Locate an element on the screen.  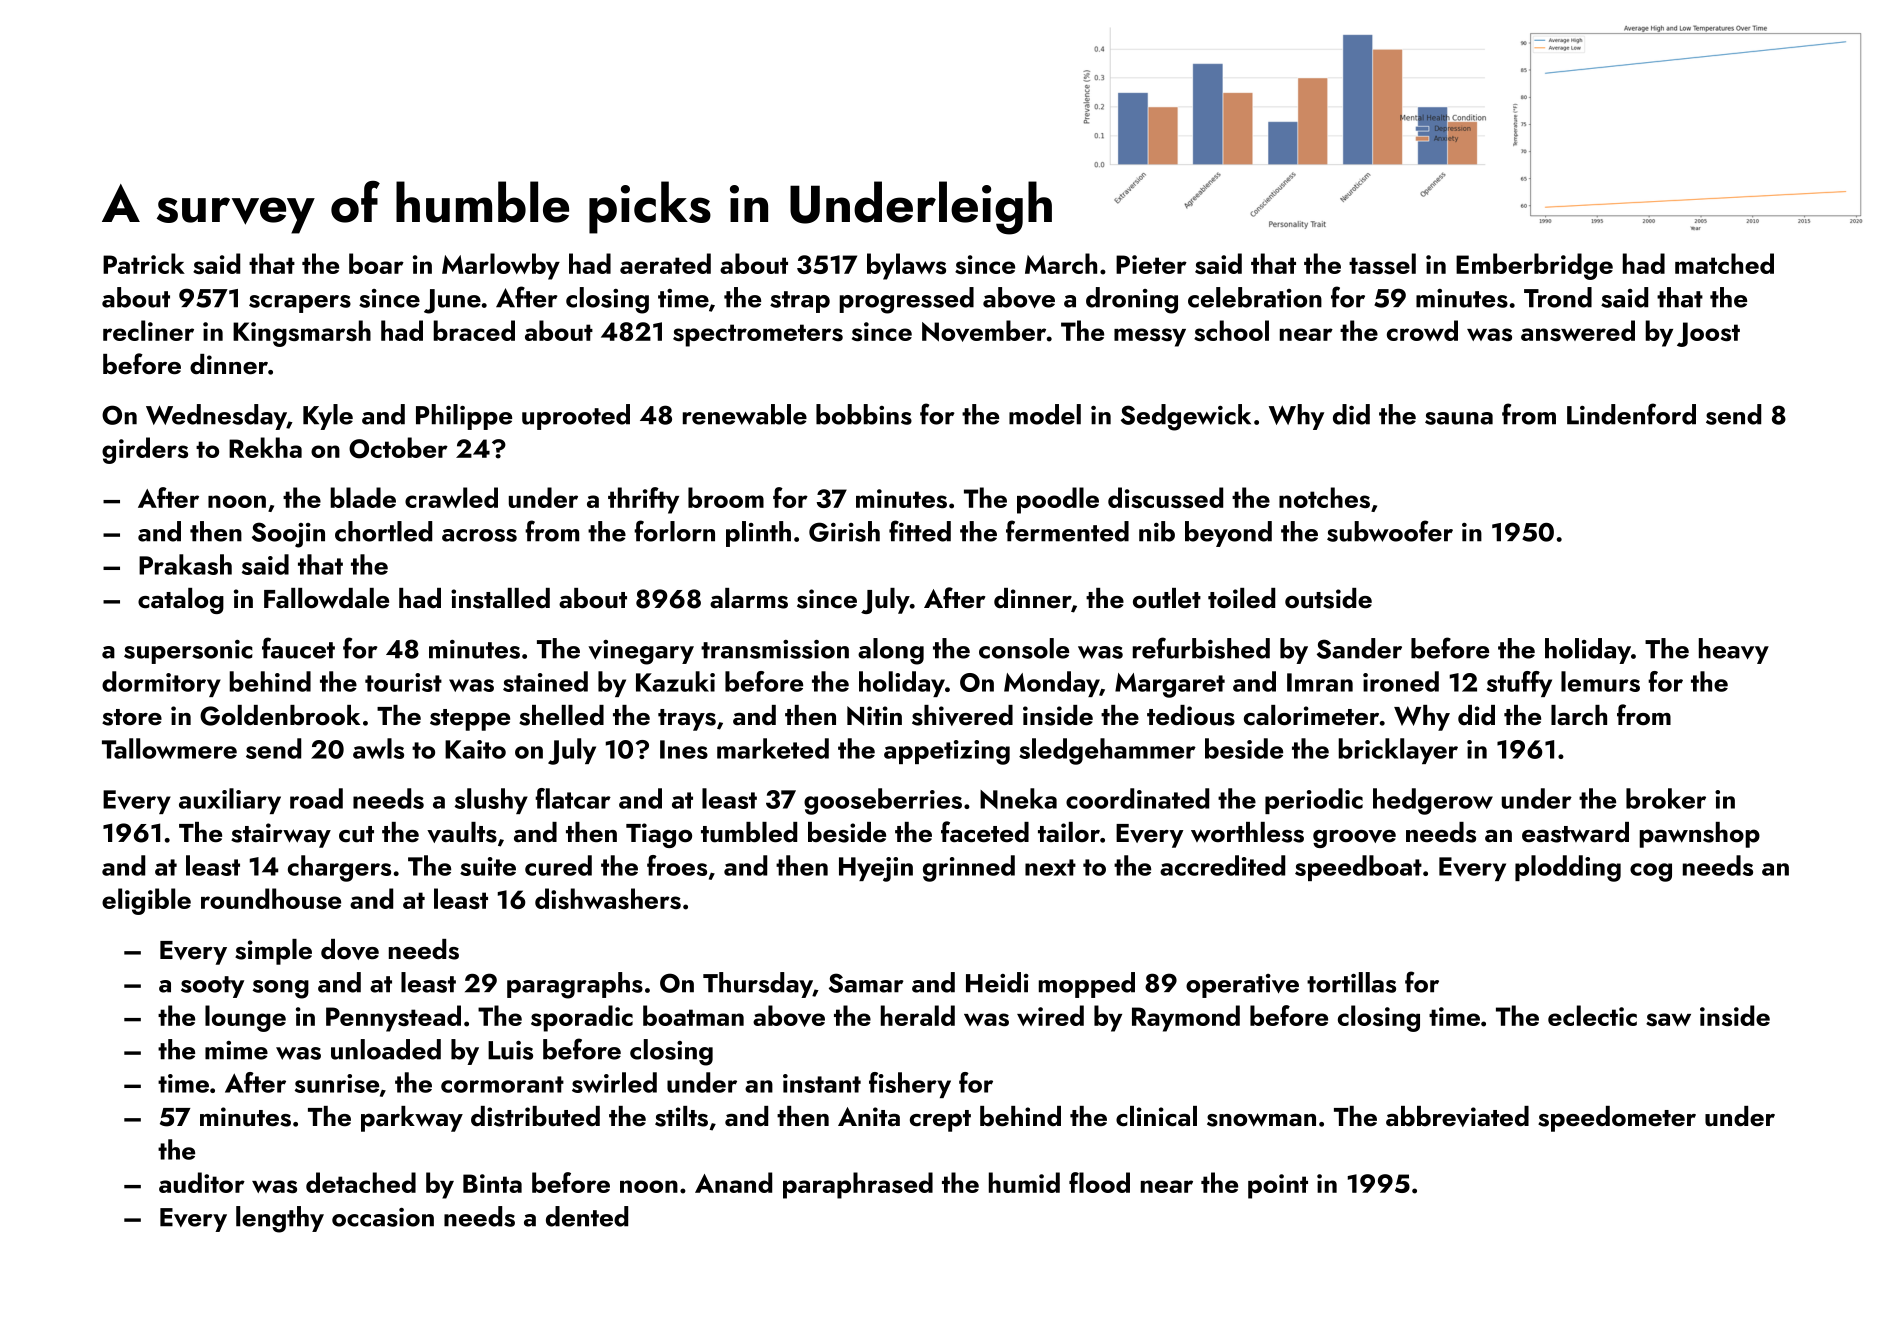
lengthy is located at coordinates (280, 1219).
